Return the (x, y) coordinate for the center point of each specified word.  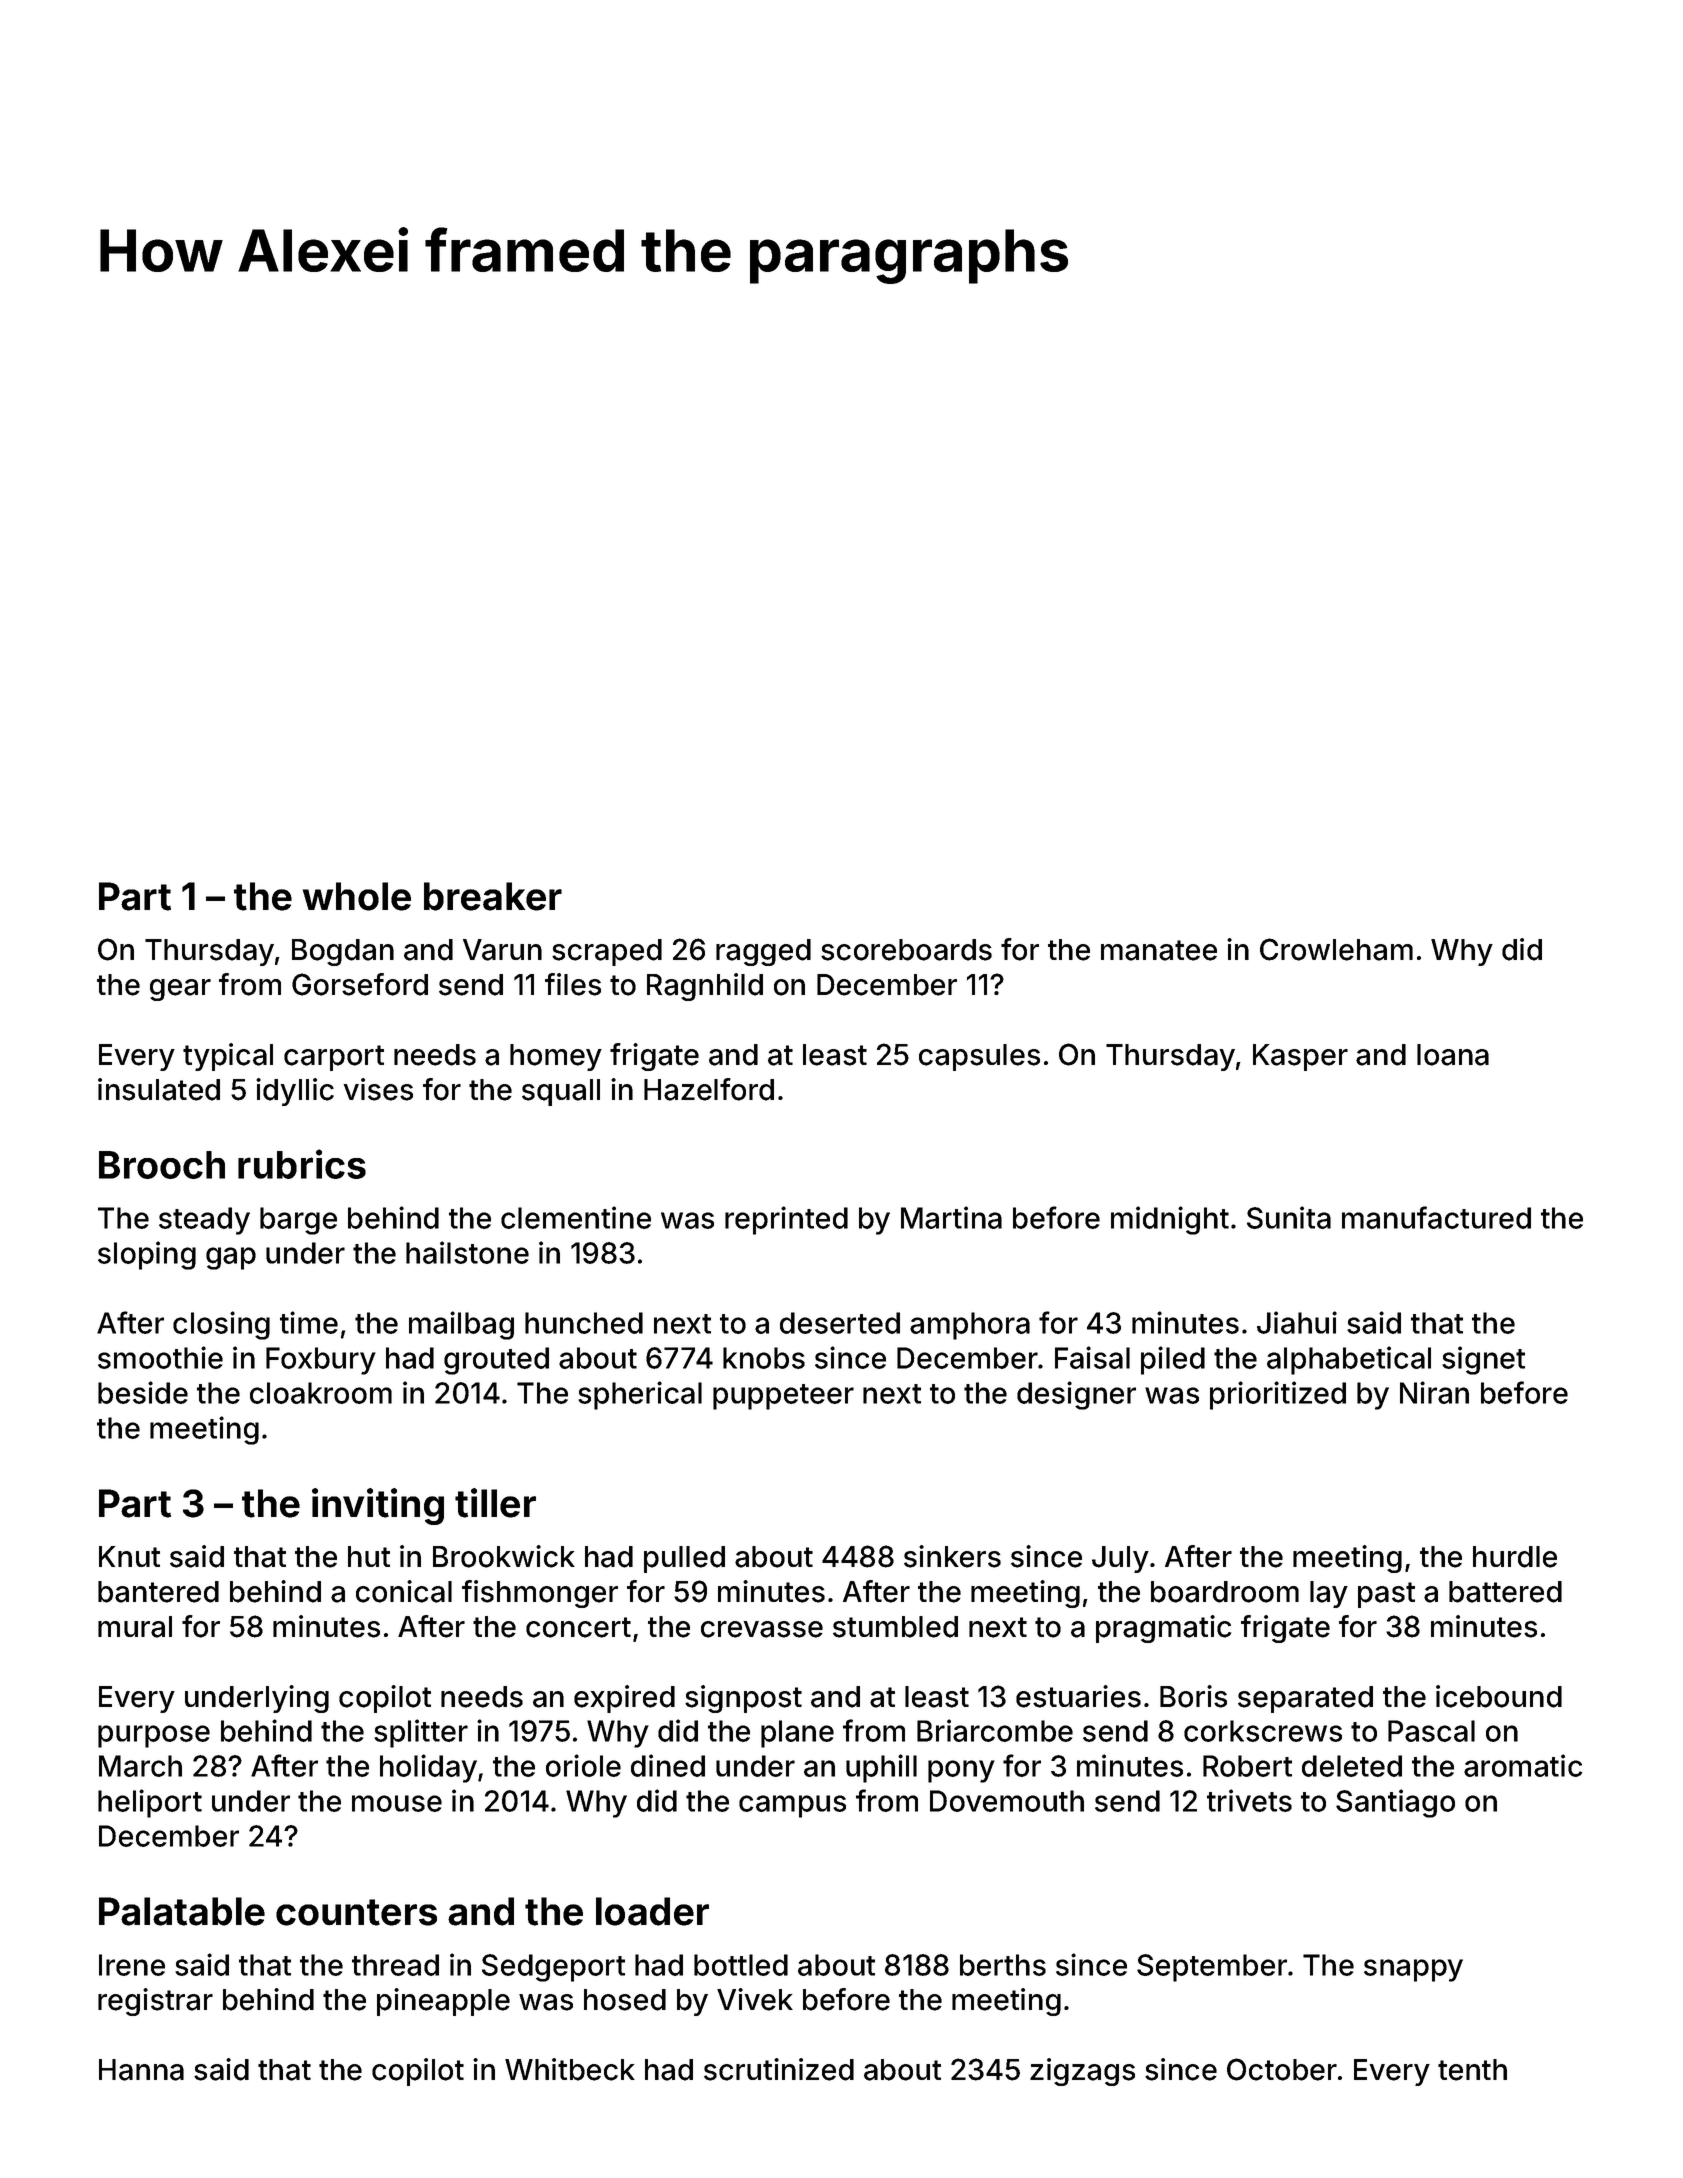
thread (395, 1965)
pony (961, 1771)
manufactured (1436, 1217)
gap (231, 1258)
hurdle (1515, 1557)
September (1212, 1968)
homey (556, 1057)
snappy (1413, 1970)
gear (180, 990)
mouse (397, 1803)
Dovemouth (1007, 1801)
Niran (1434, 1392)
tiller (495, 1503)
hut (369, 1556)
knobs (764, 1358)
